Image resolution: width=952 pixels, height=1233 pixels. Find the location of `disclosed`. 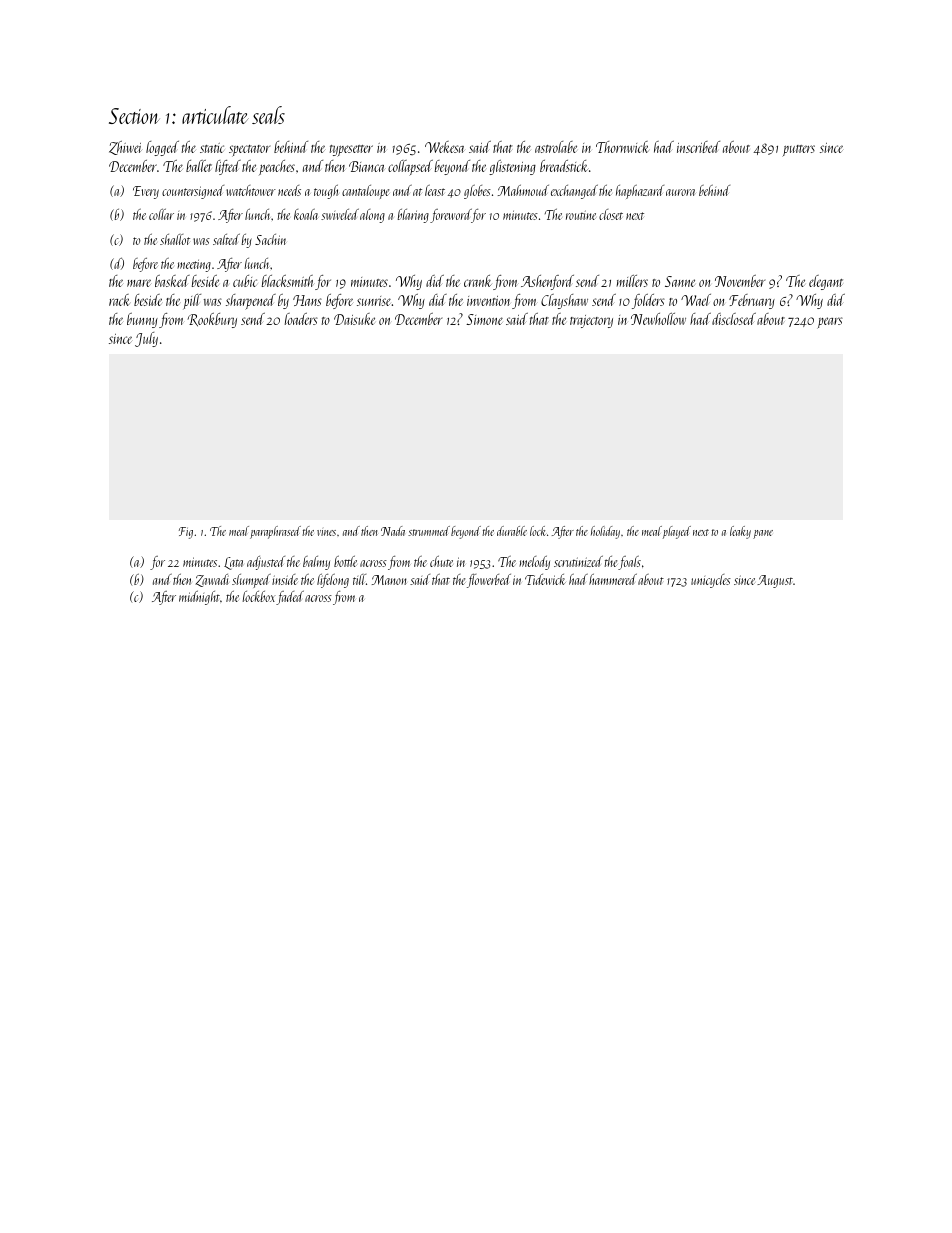

disclosed is located at coordinates (734, 319).
